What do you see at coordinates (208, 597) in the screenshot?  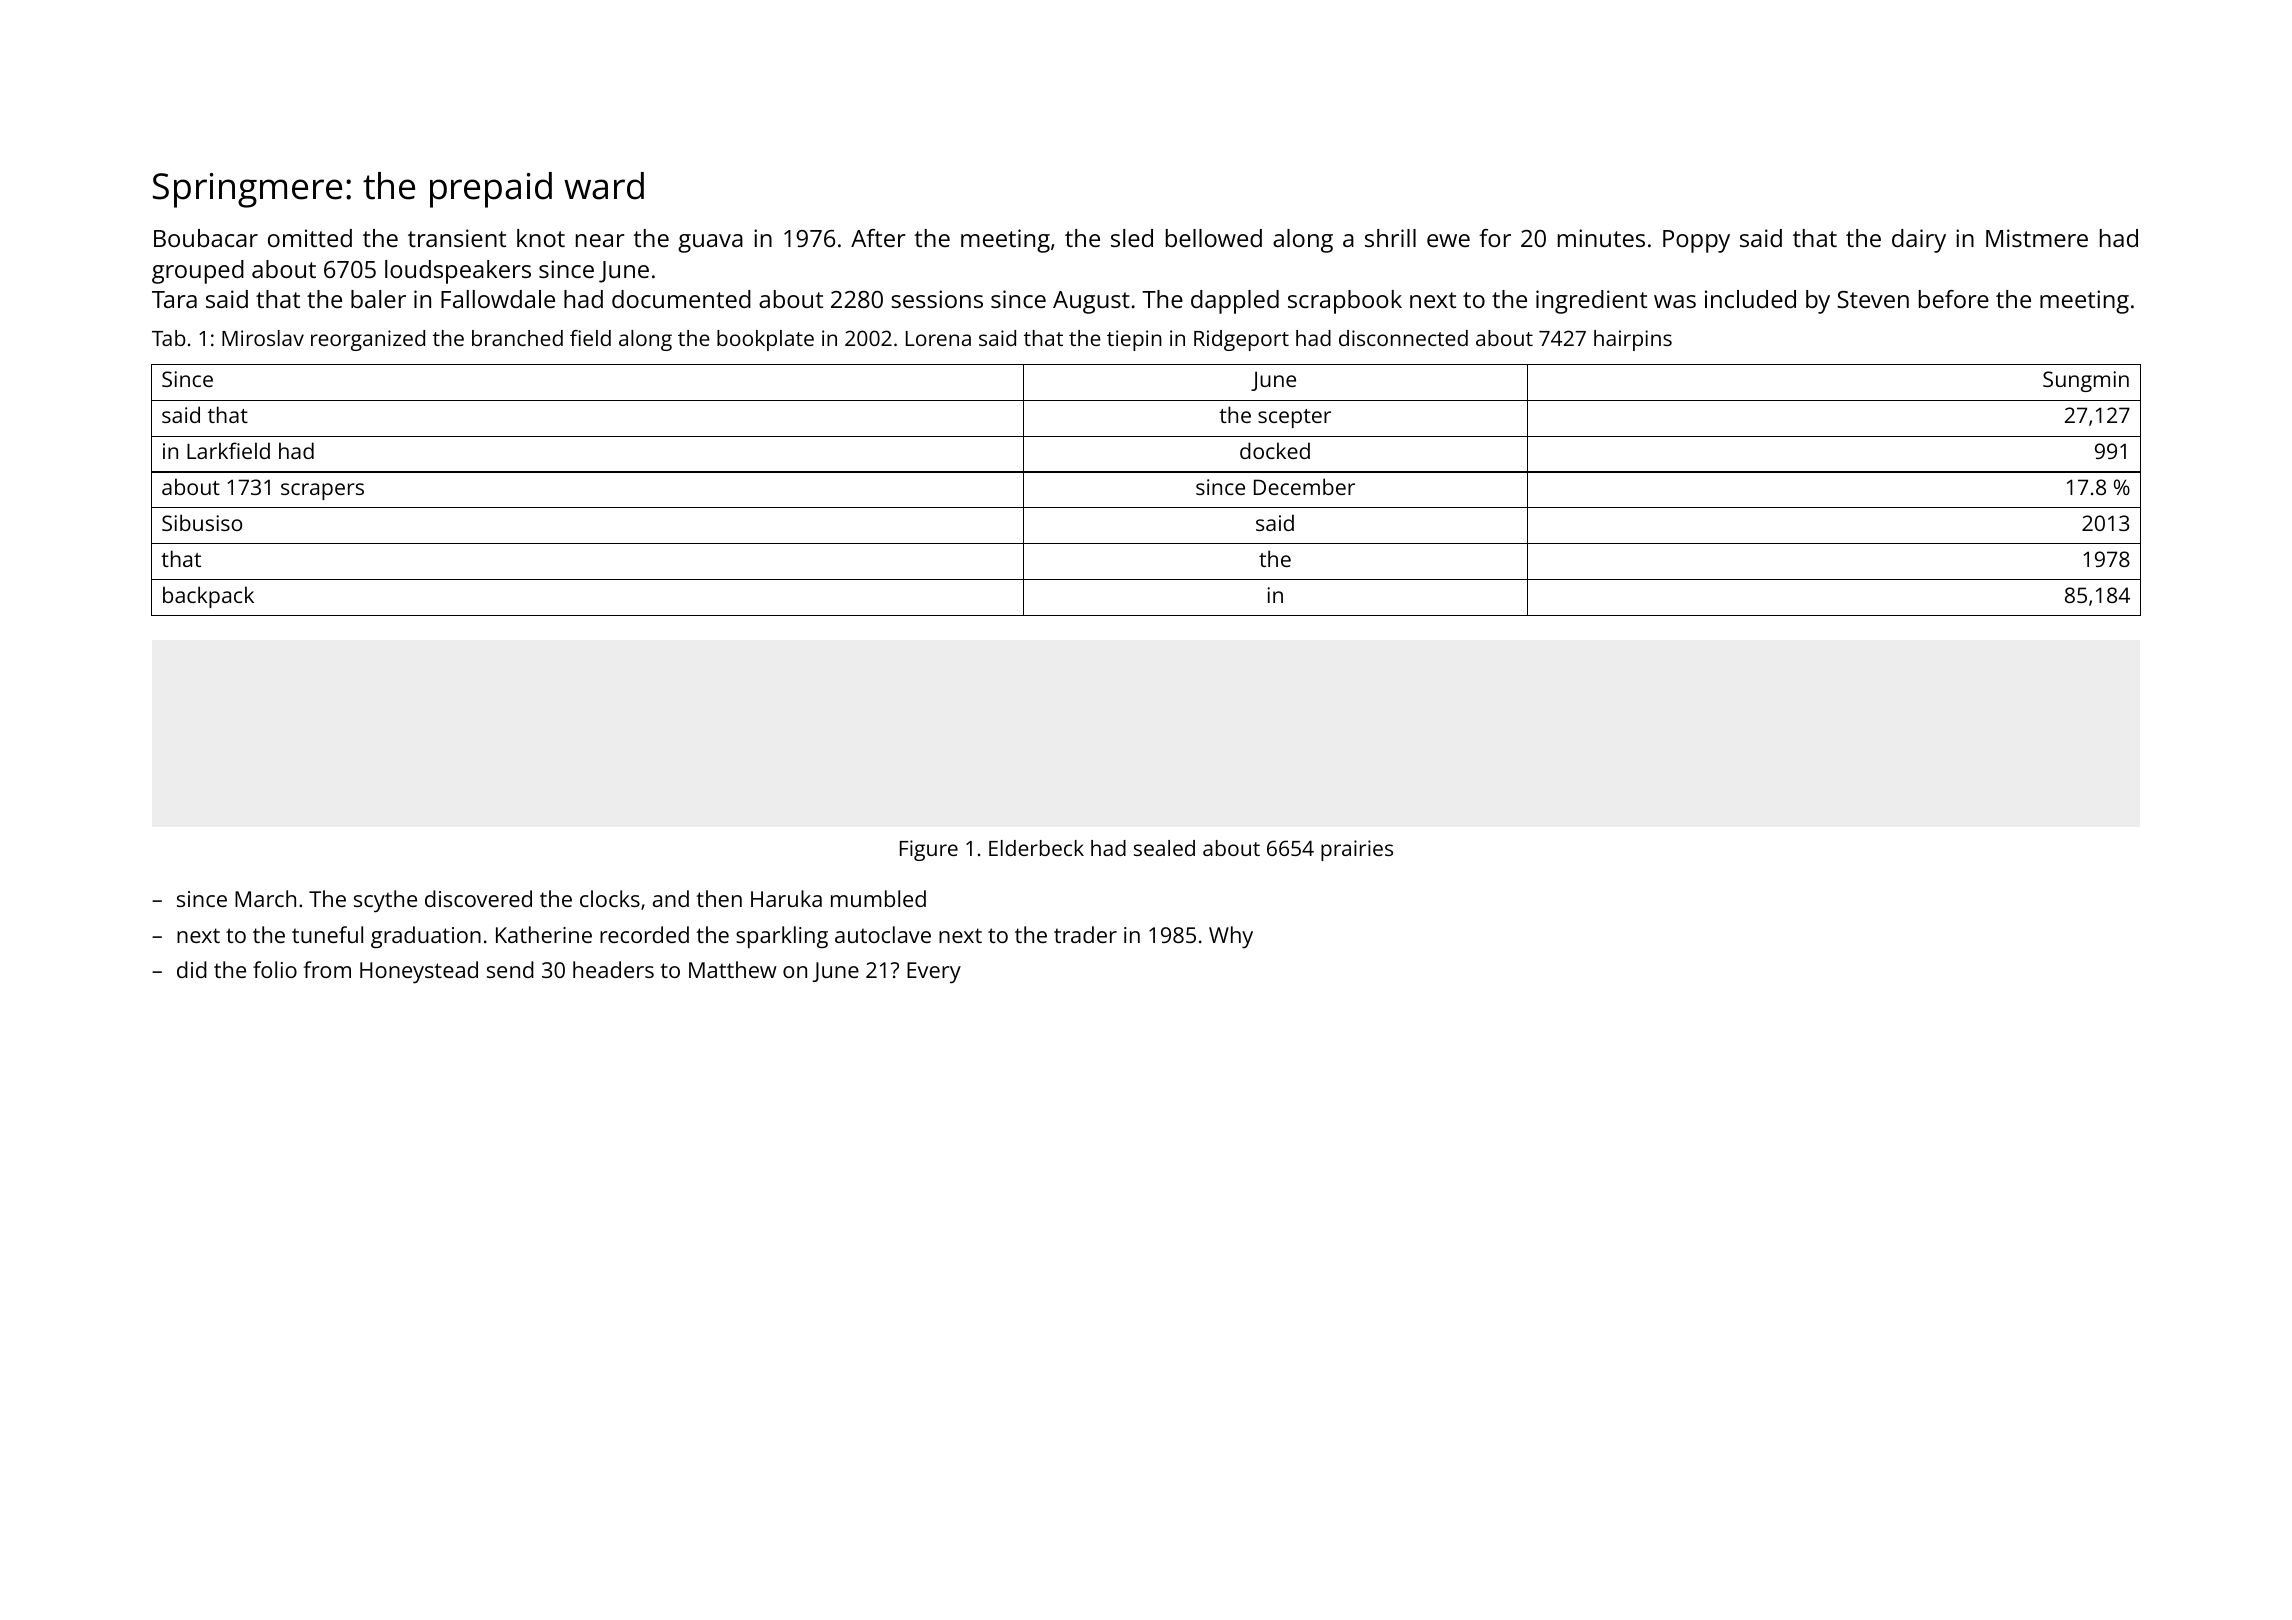 I see `backpack` at bounding box center [208, 597].
